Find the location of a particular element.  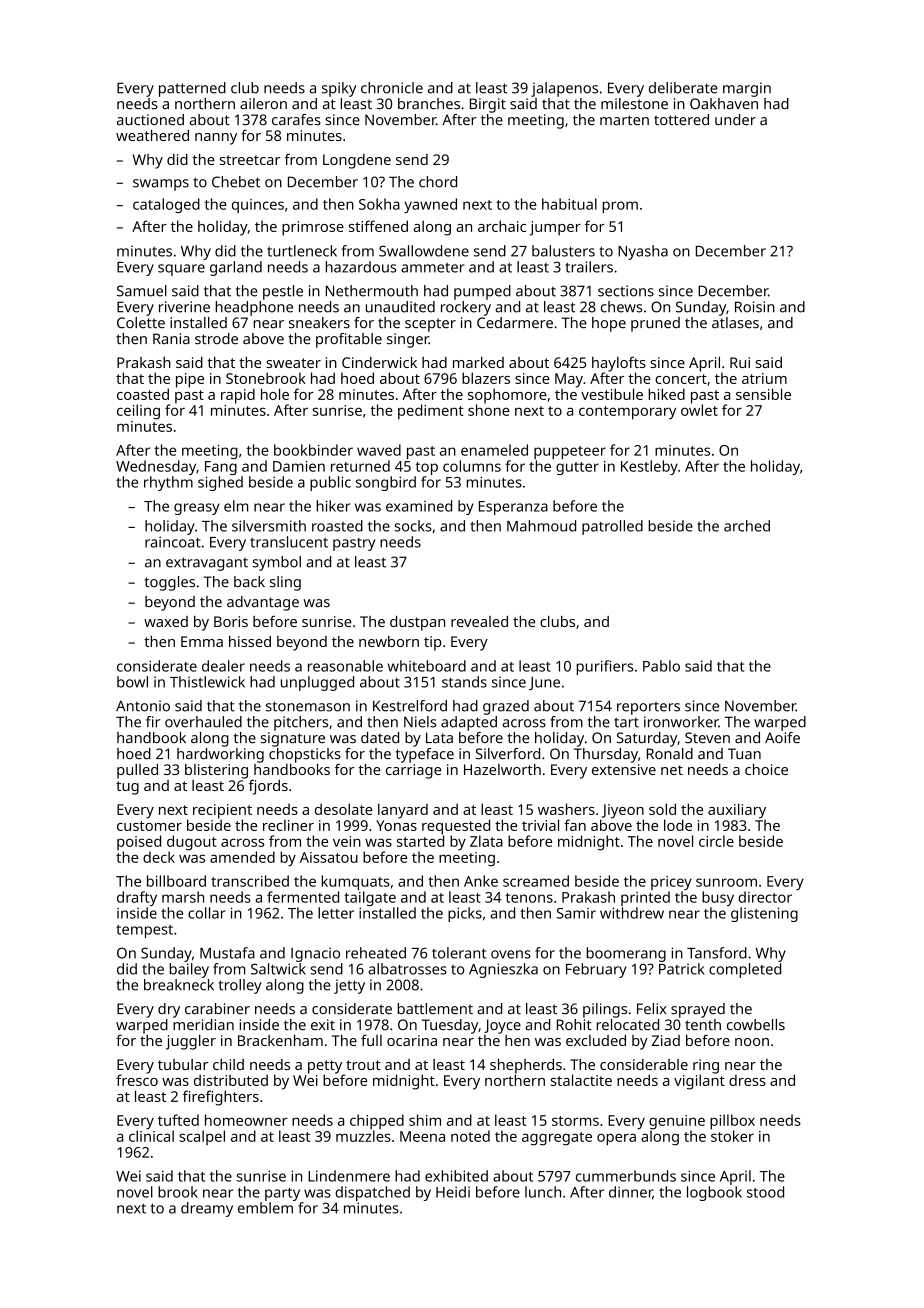

logbook is located at coordinates (714, 1193).
